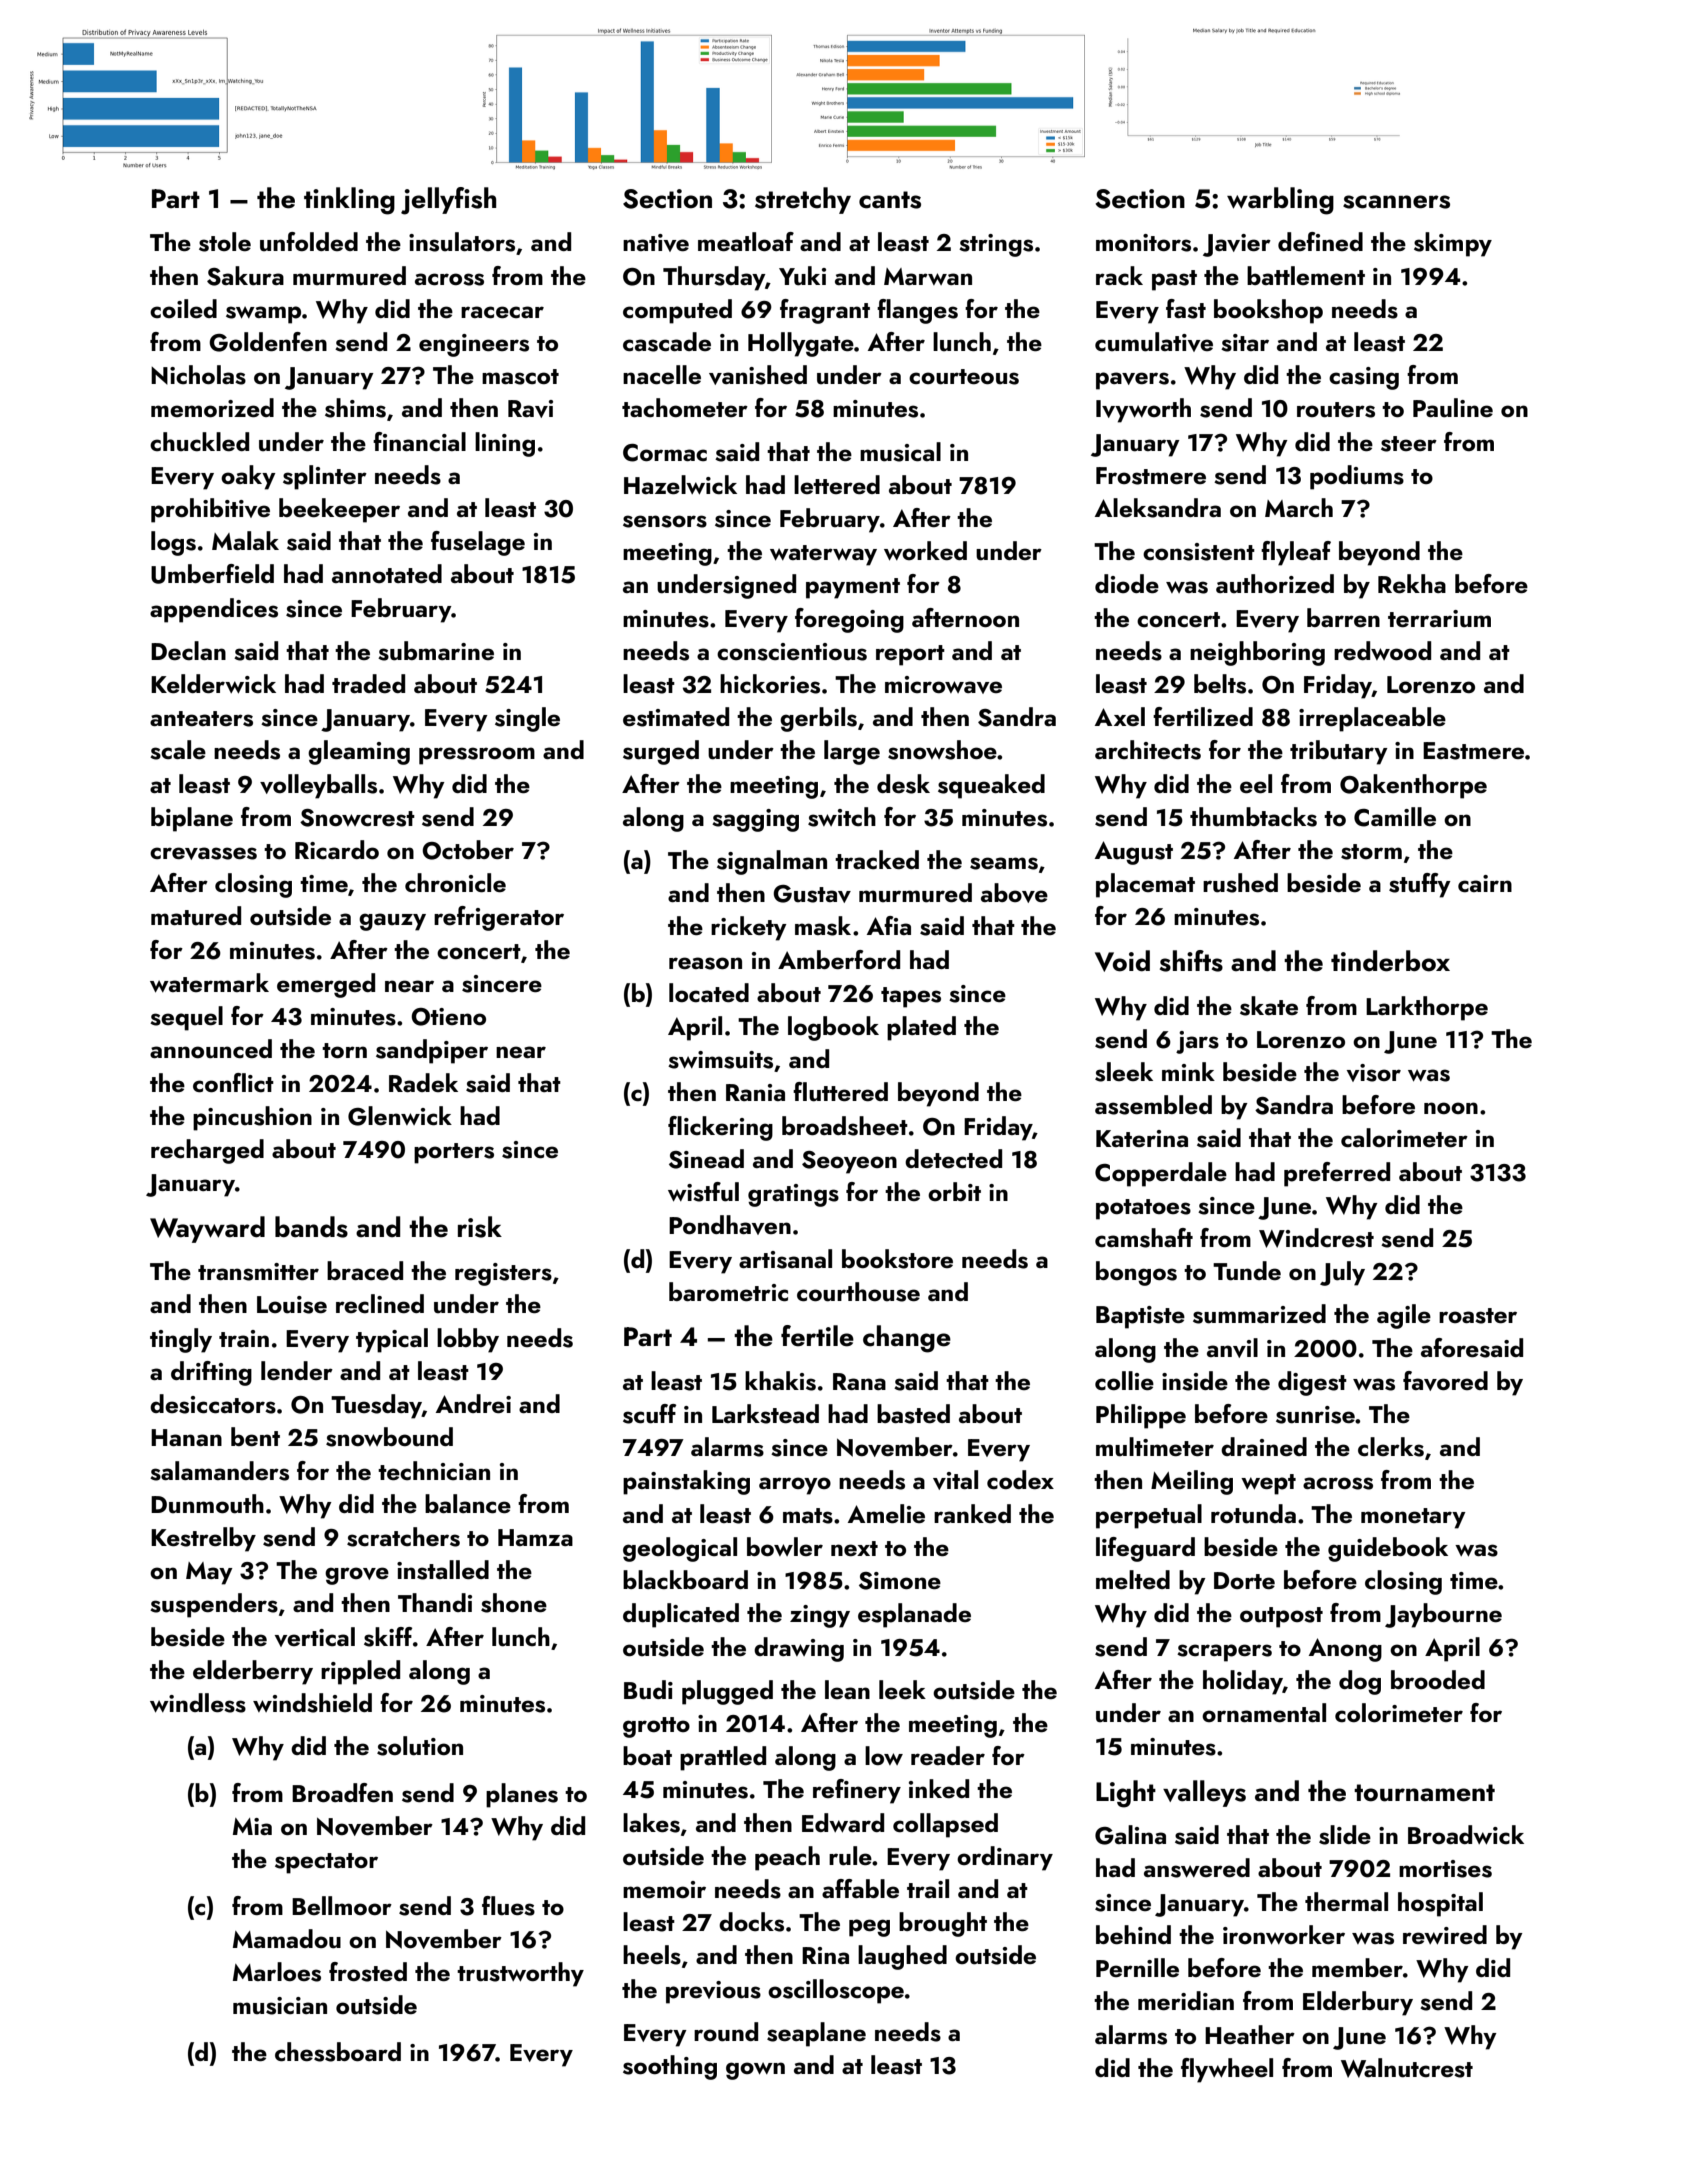  What do you see at coordinates (1224, 1653) in the page?
I see `scrapers` at bounding box center [1224, 1653].
